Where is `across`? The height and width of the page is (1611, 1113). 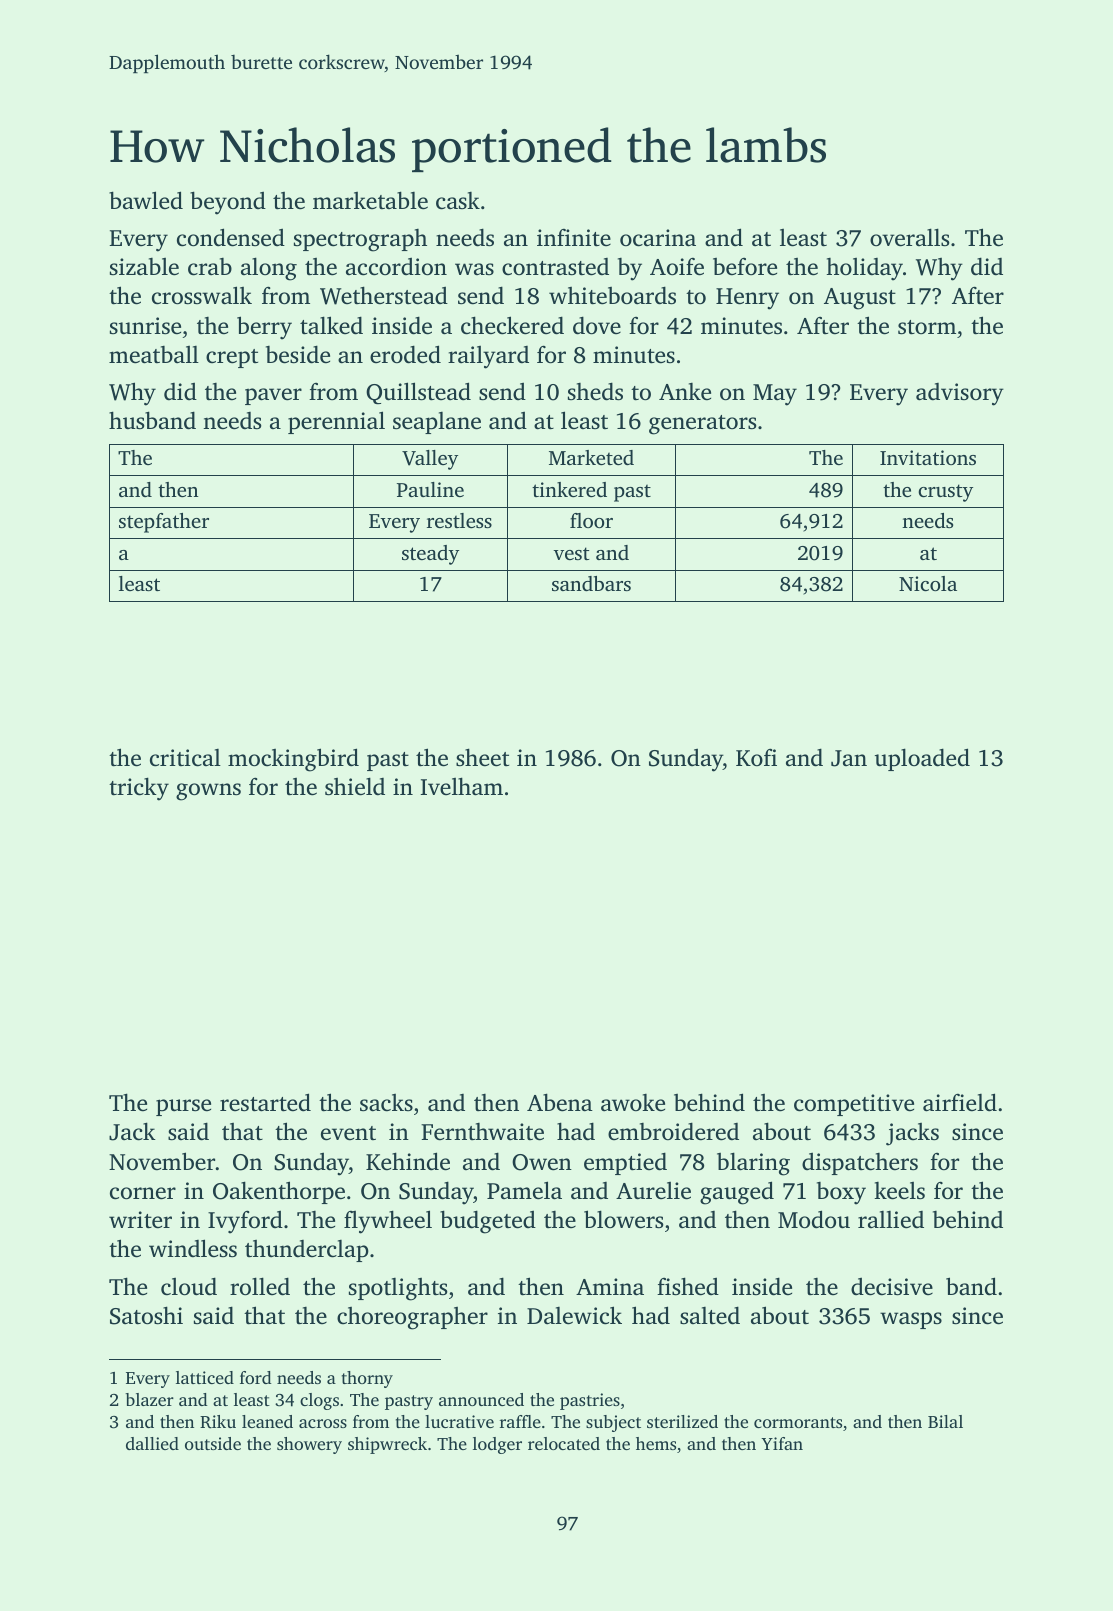 across is located at coordinates (323, 1423).
